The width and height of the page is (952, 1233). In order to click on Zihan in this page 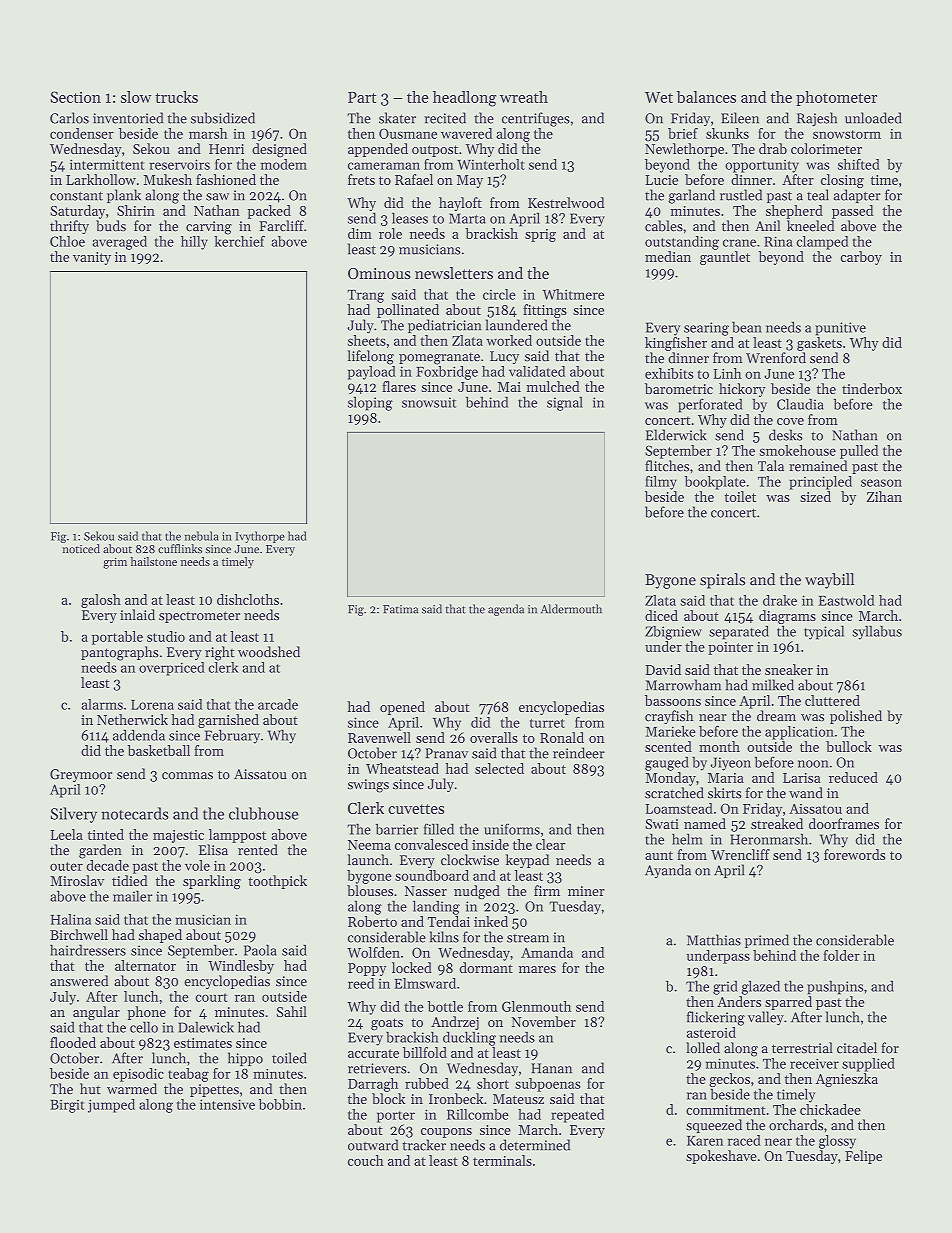, I will do `click(884, 496)`.
